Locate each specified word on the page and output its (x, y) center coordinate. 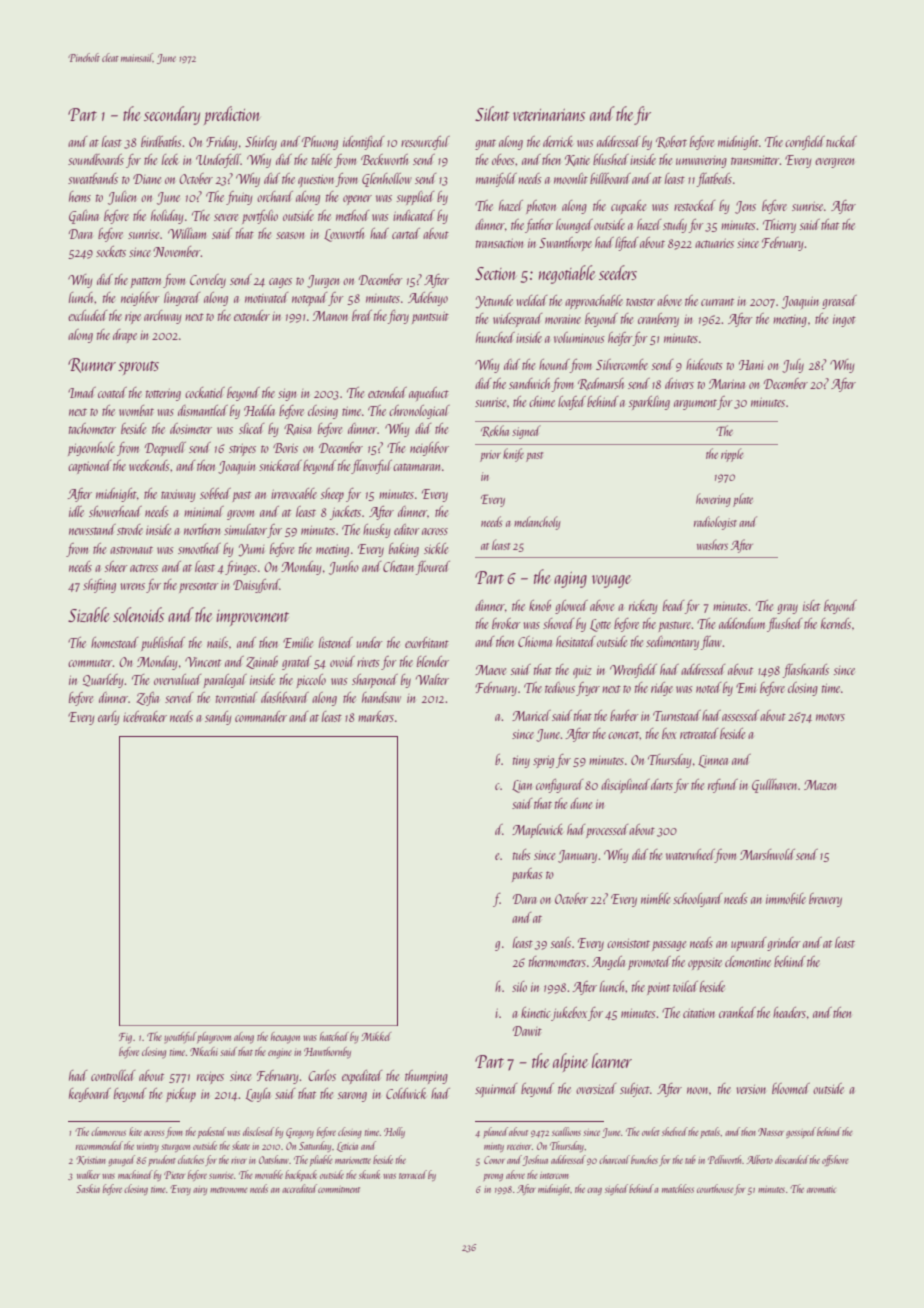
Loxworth (344, 235)
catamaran (416, 467)
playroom (214, 1038)
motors (830, 717)
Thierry (779, 226)
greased (839, 302)
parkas (527, 875)
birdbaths (161, 141)
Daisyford (256, 586)
